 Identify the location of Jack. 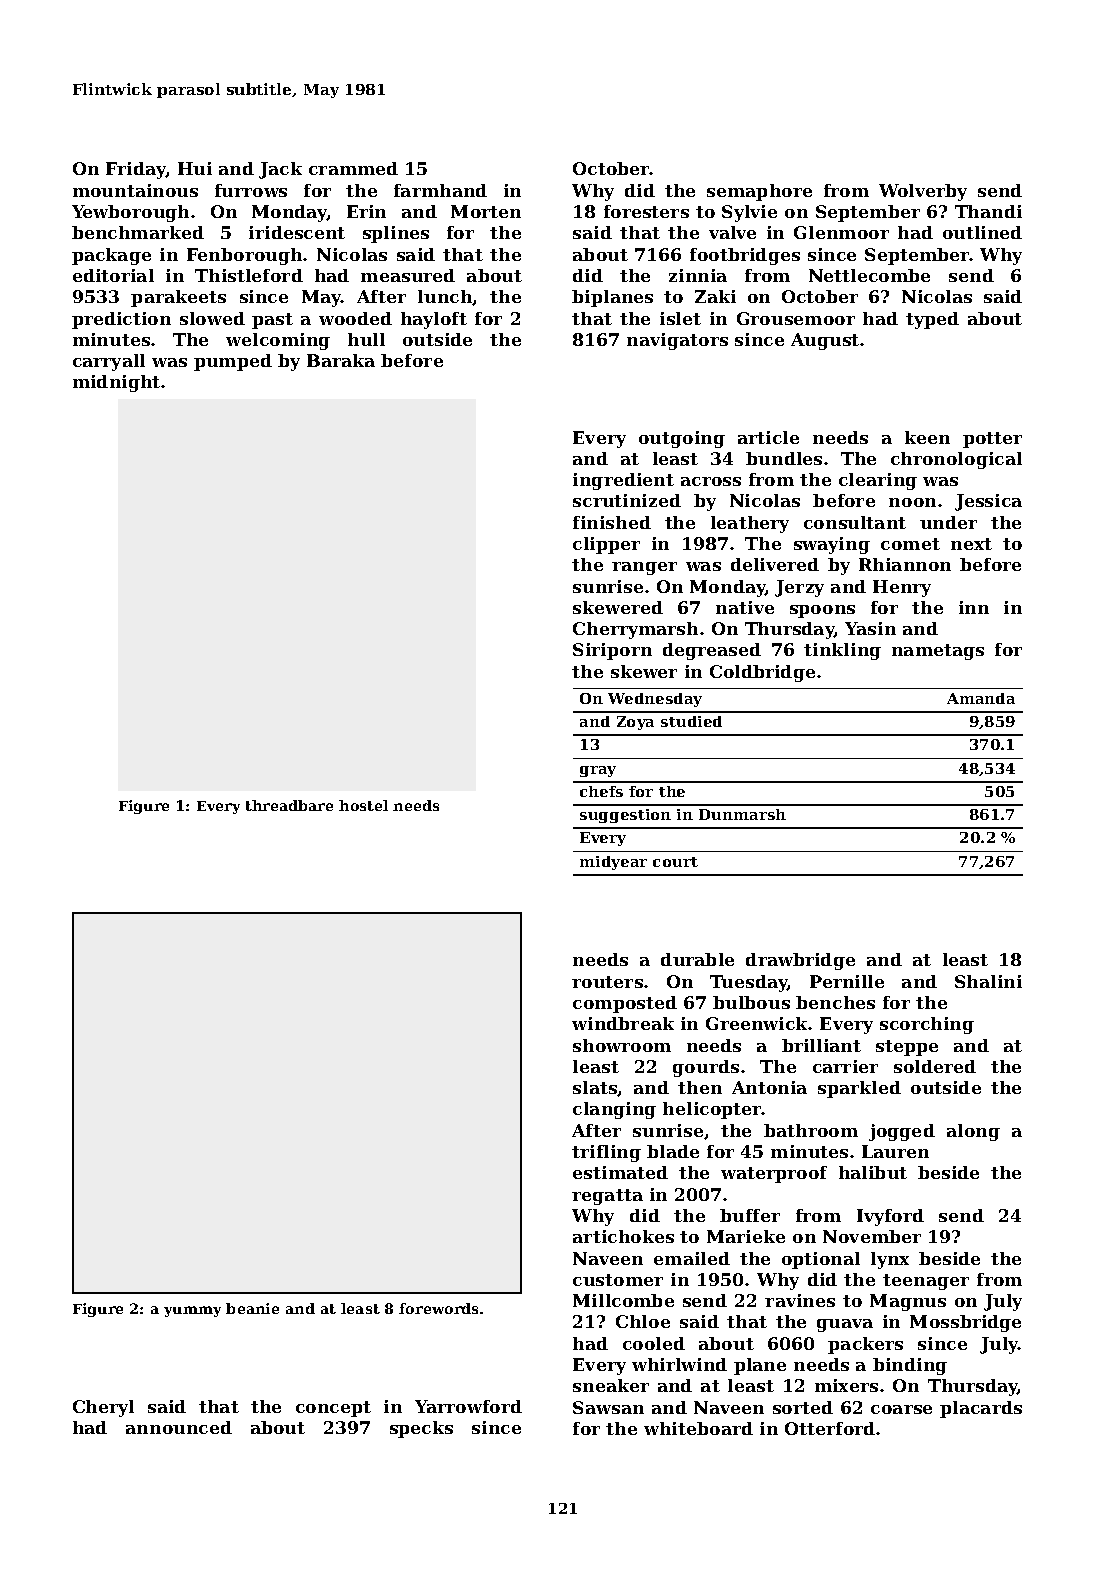
(280, 170).
